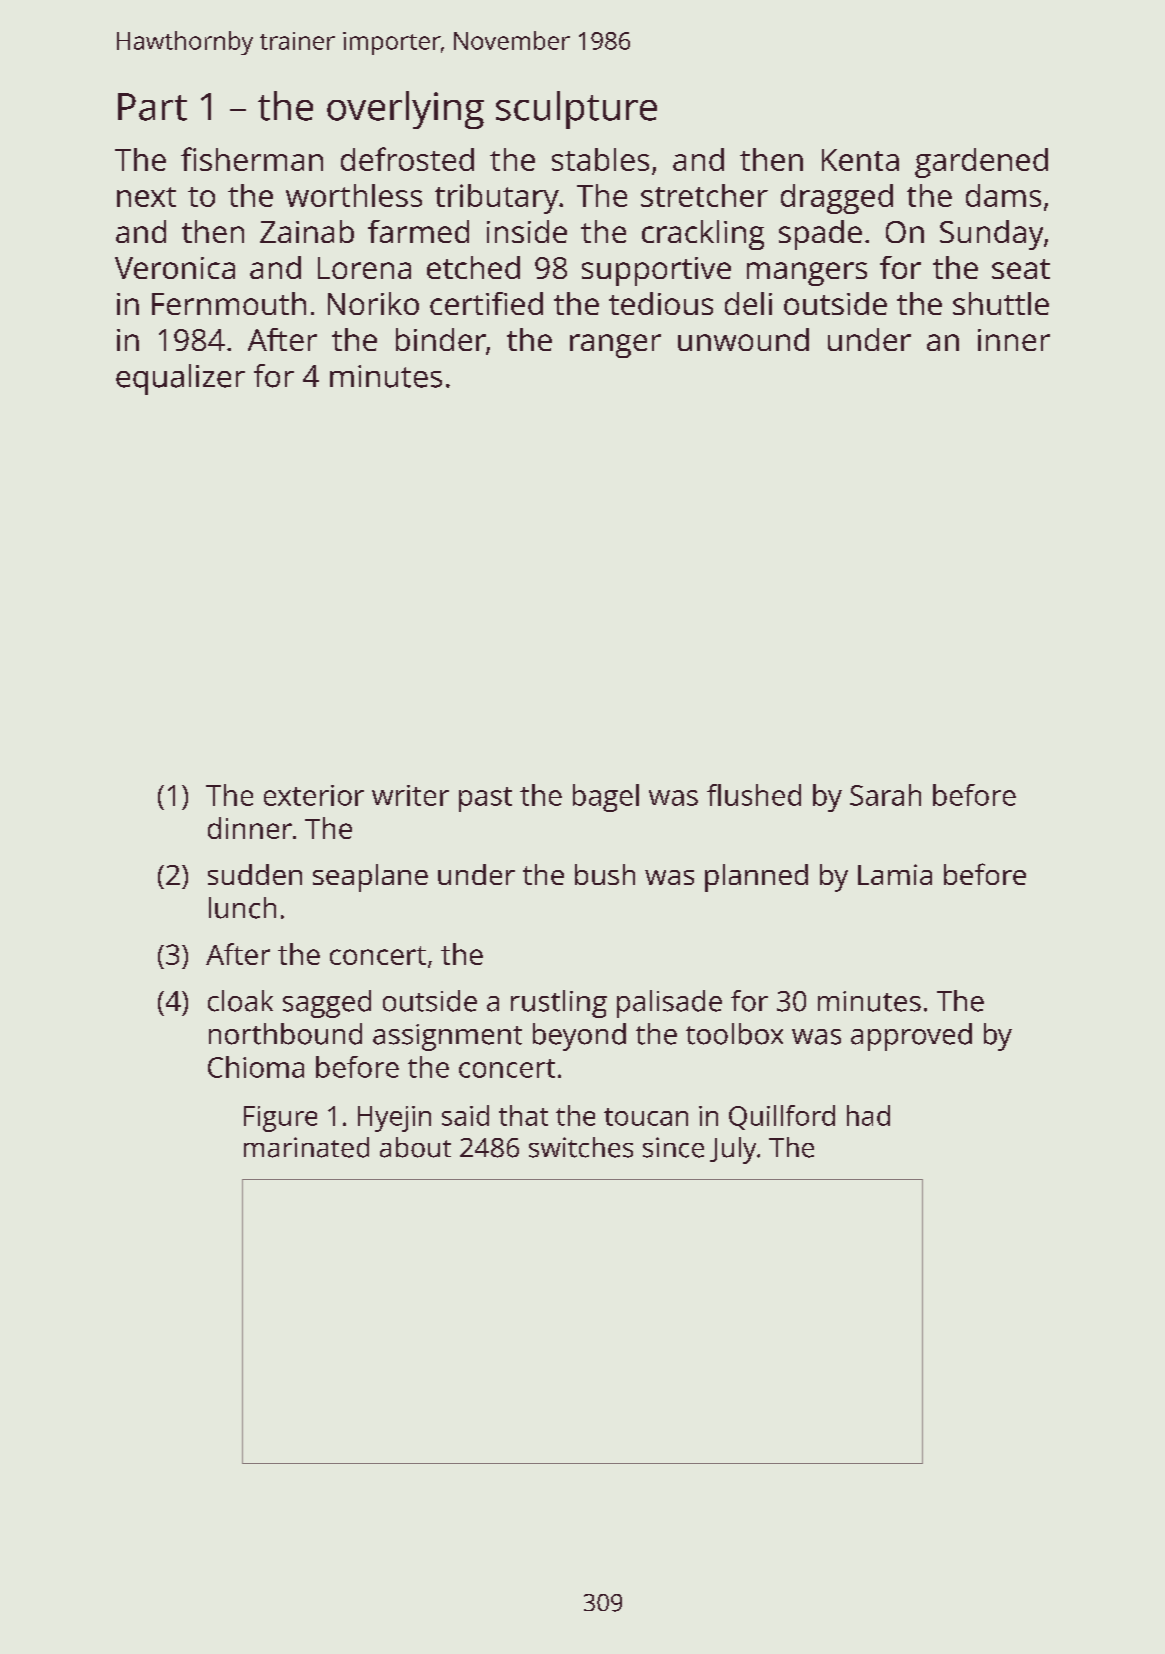 The height and width of the page is (1654, 1165). I want to click on Lamia, so click(895, 874).
